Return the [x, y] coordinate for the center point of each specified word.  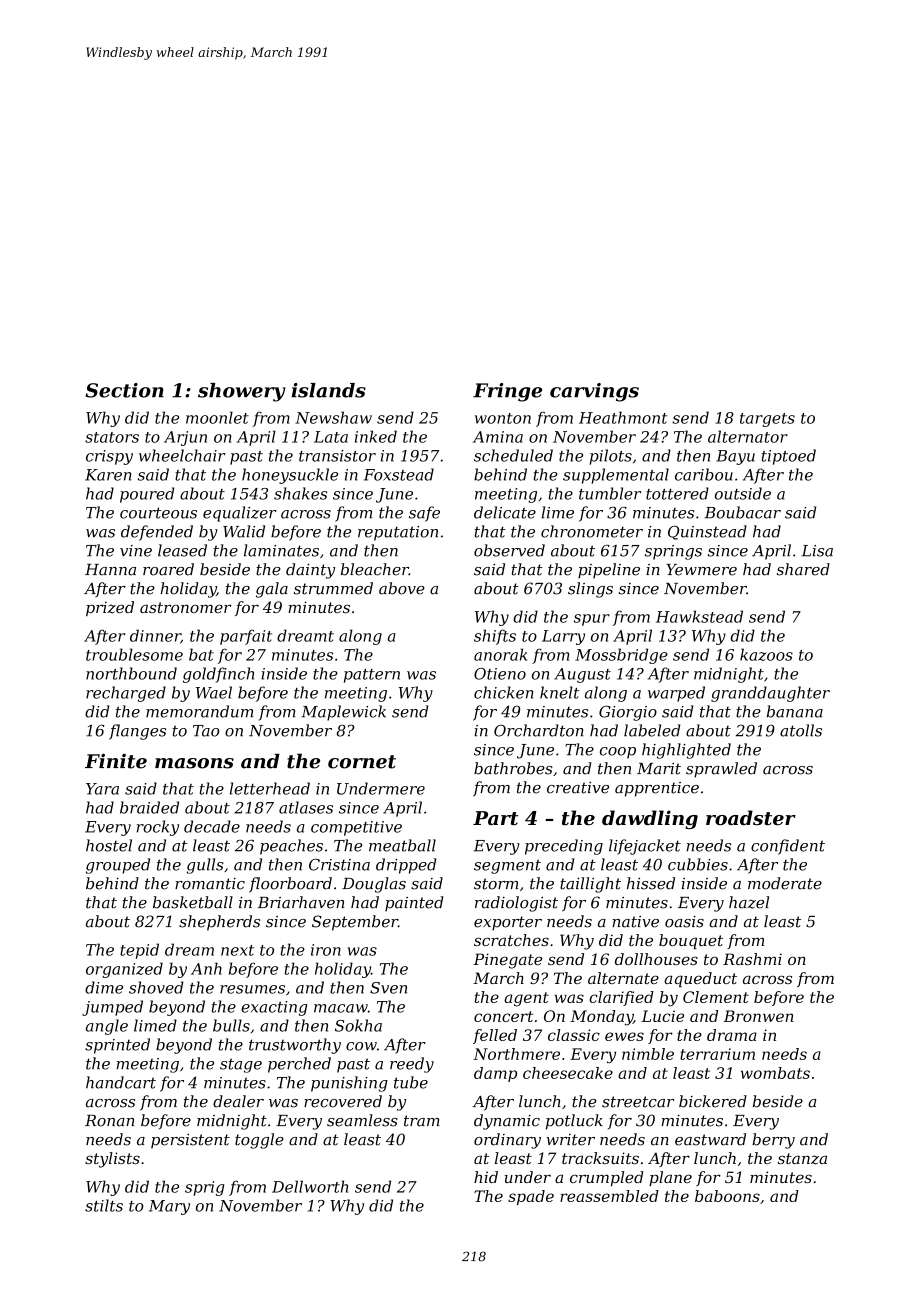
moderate [785, 883]
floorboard [290, 885]
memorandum [199, 711]
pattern [372, 676]
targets [767, 420]
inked [376, 436]
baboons [727, 1196]
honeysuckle [290, 476]
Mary [169, 1207]
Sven [388, 988]
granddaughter [770, 694]
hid [486, 1177]
